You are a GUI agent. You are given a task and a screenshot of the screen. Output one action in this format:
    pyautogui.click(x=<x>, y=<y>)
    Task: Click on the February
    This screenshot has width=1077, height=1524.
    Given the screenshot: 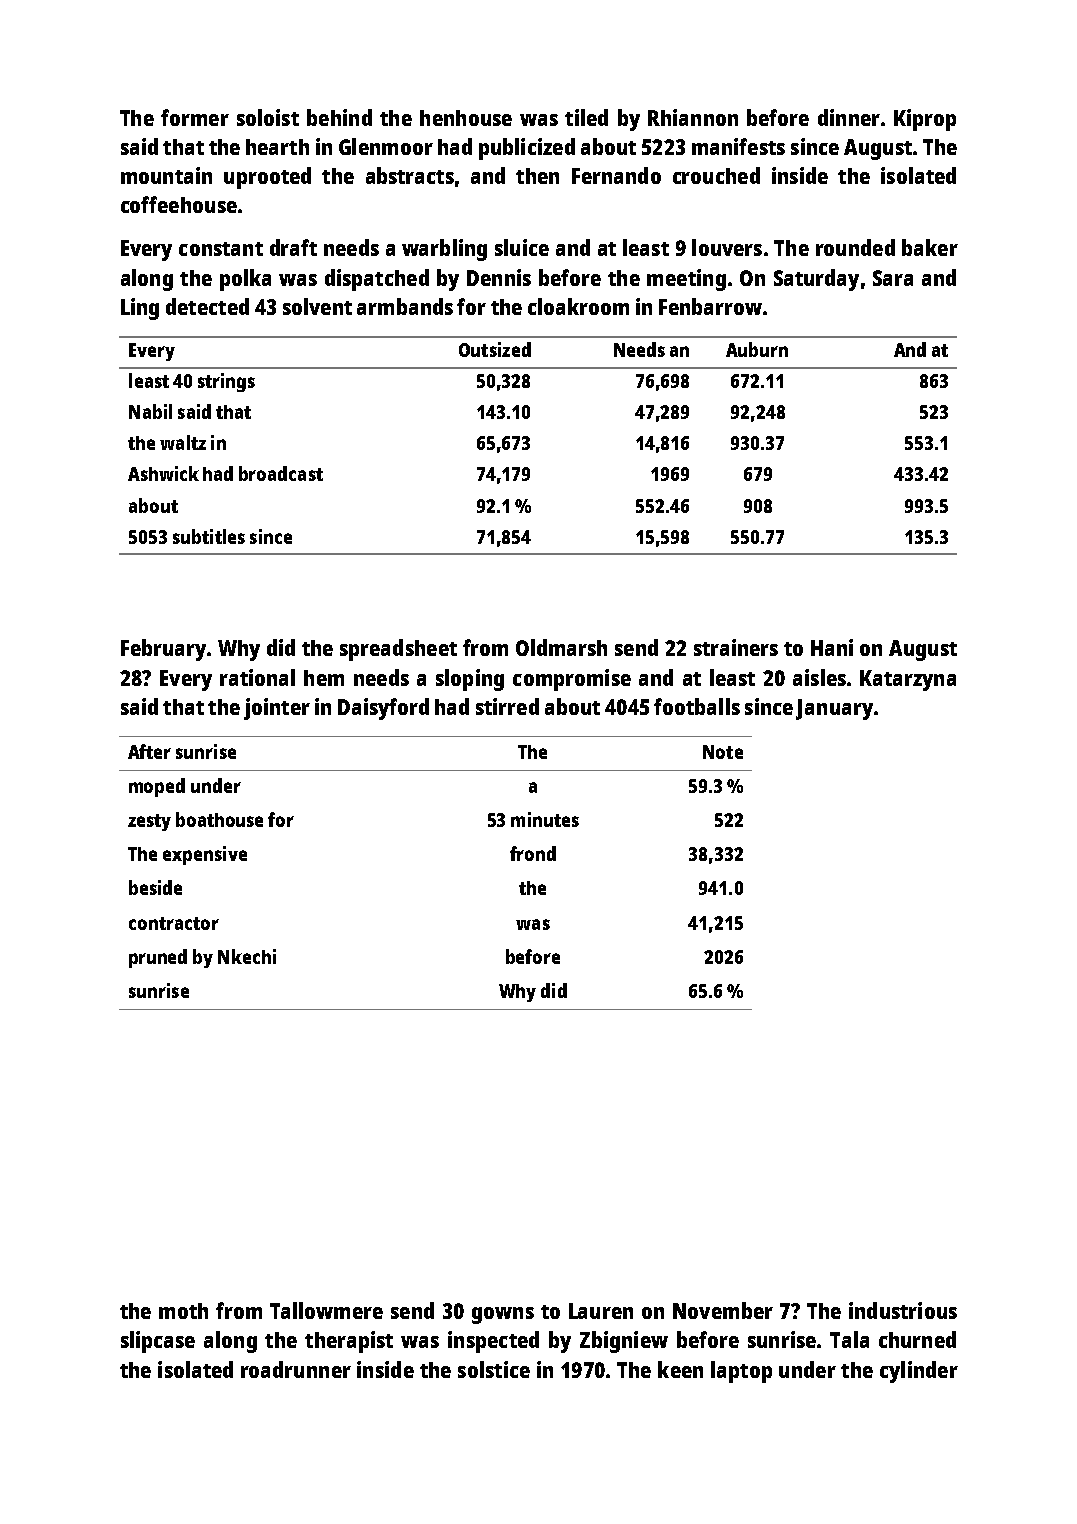 What is the action you would take?
    pyautogui.click(x=163, y=650)
